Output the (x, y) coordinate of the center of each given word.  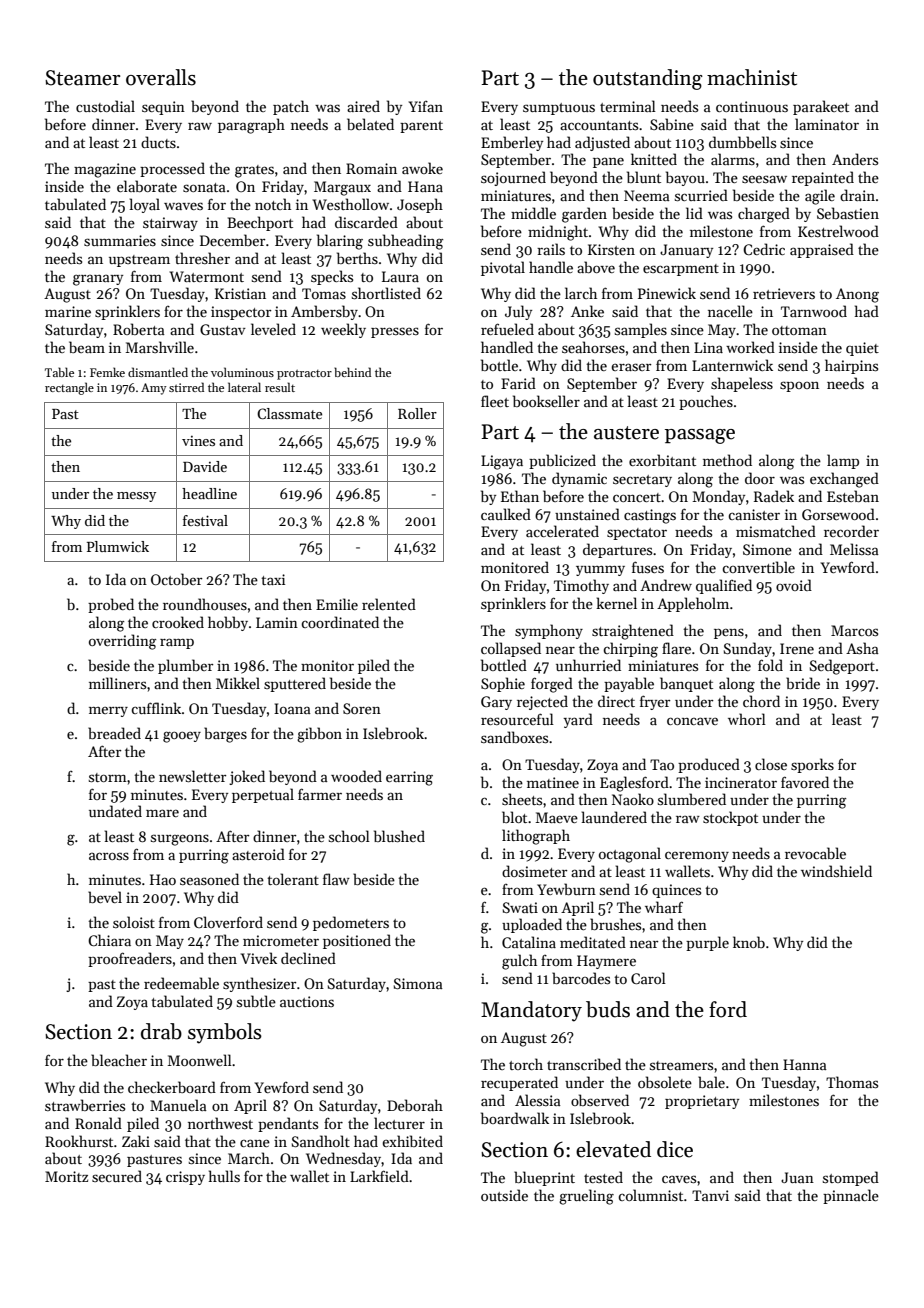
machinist (752, 77)
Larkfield (379, 1176)
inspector (241, 313)
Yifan (426, 106)
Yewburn (566, 889)
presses (395, 332)
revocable (815, 853)
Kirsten (611, 249)
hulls (224, 1176)
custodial (105, 106)
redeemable (181, 983)
